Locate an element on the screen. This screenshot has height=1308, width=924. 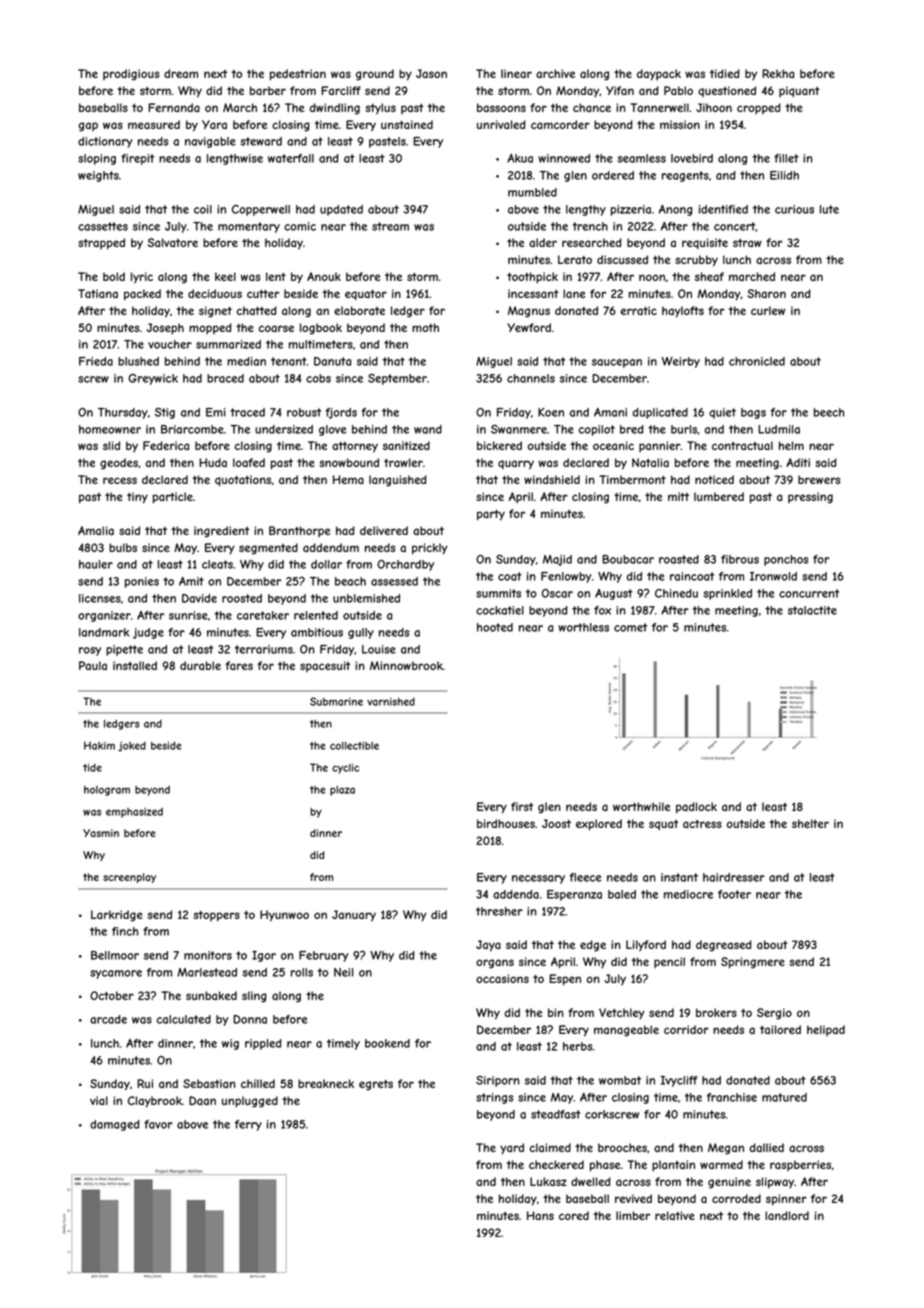
Sharon is located at coordinates (766, 293).
